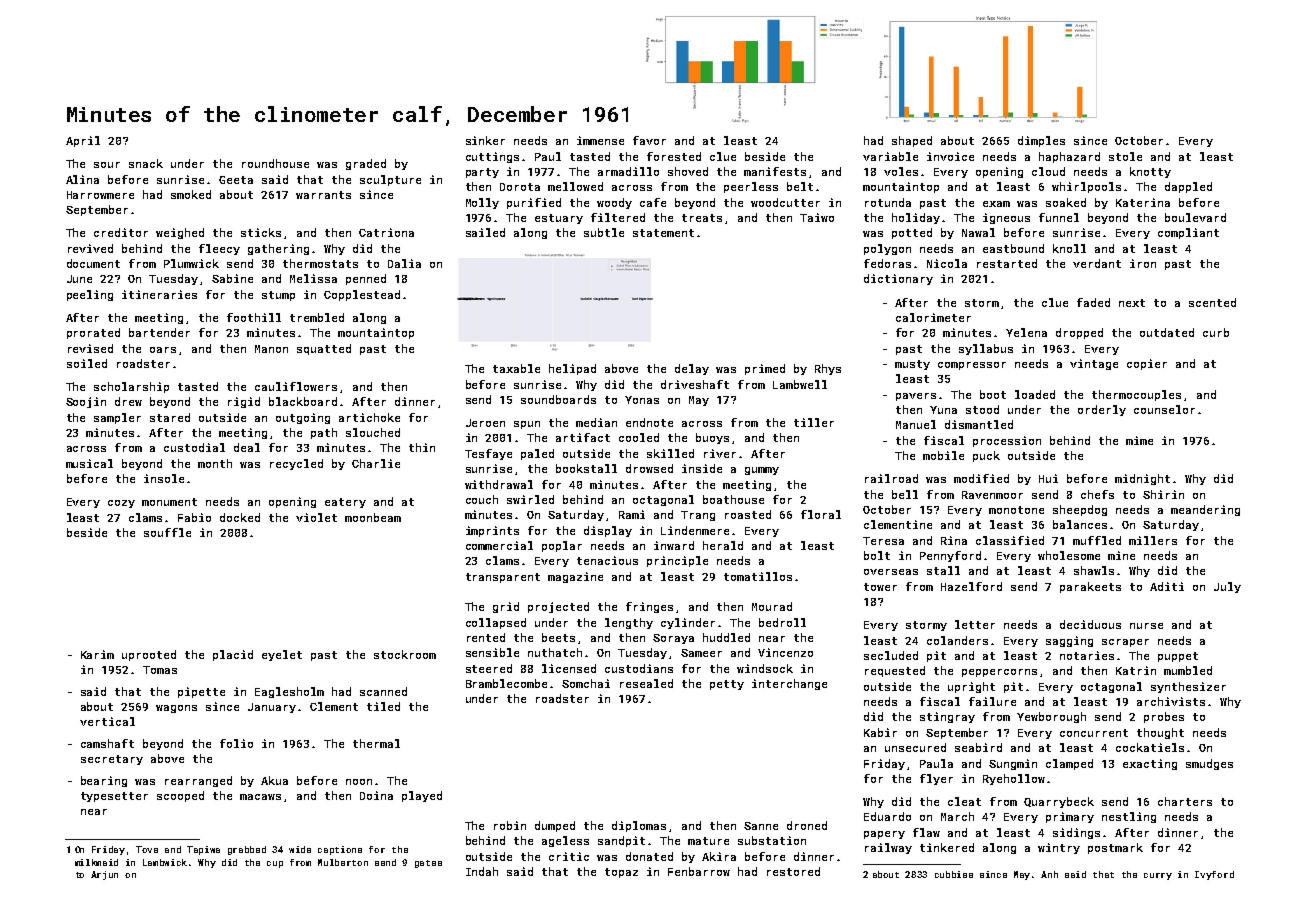 The width and height of the screenshot is (1308, 924). Describe the element at coordinates (890, 156) in the screenshot. I see `variable` at that location.
